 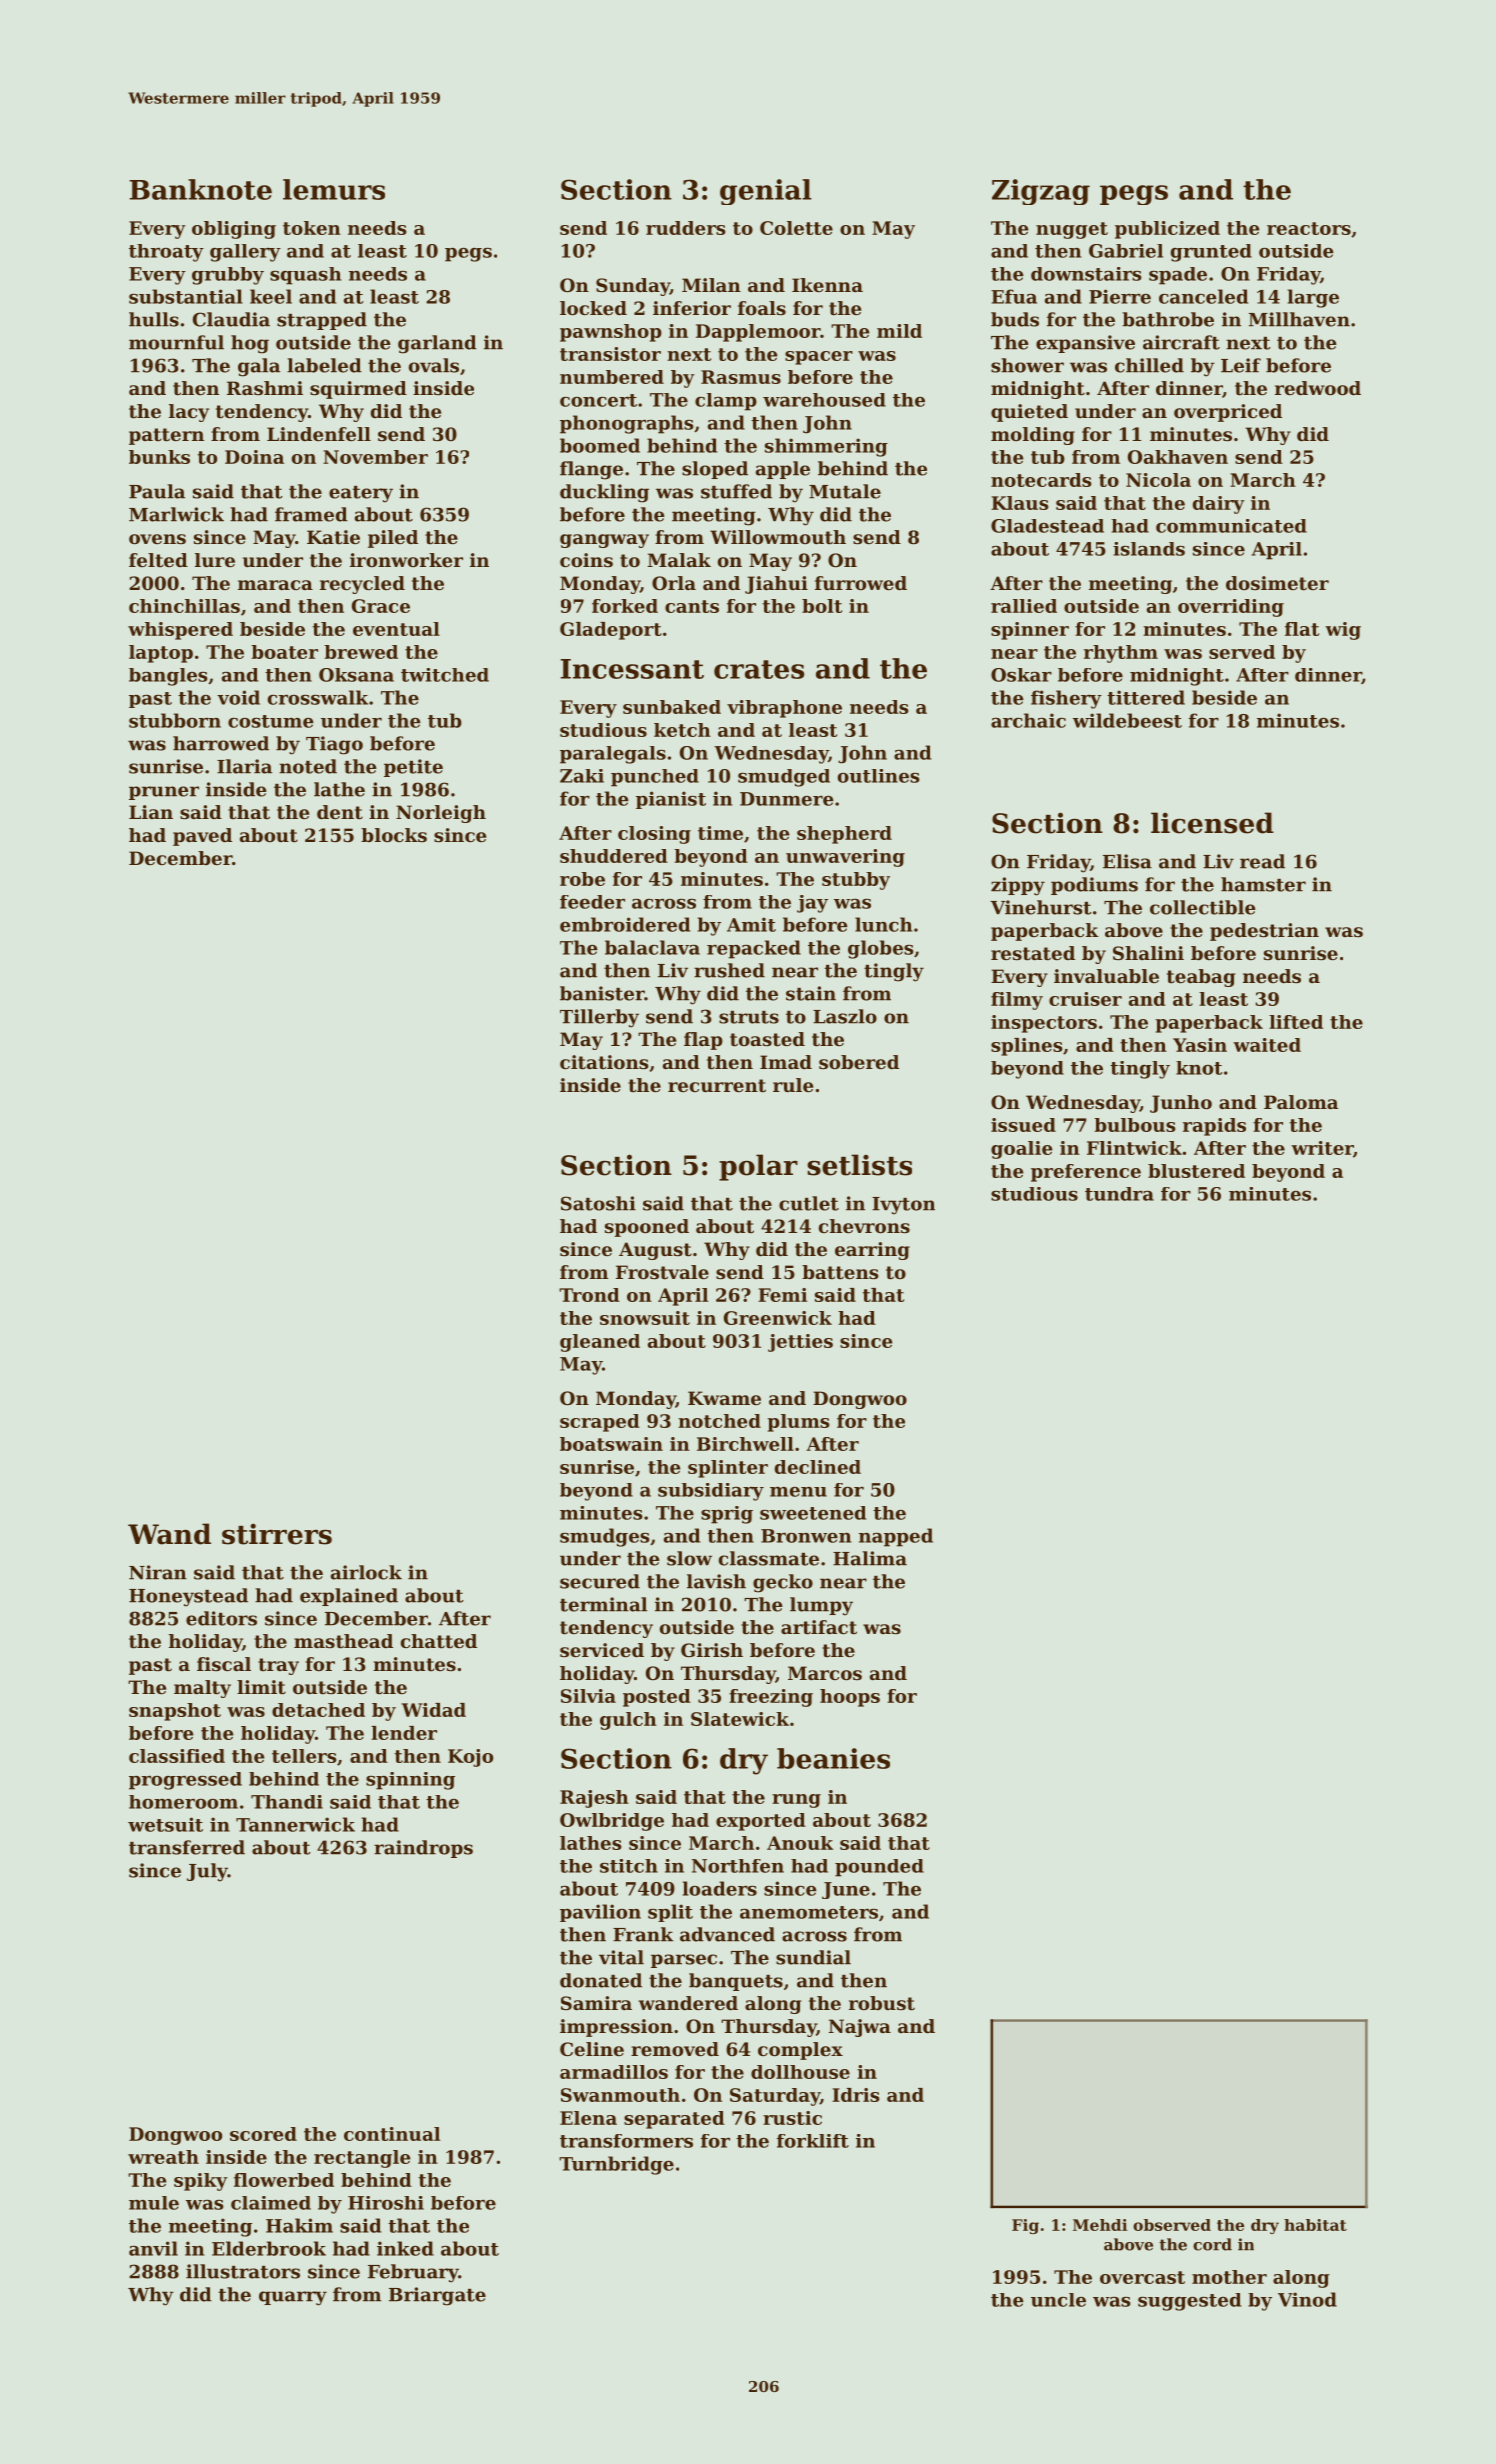 What do you see at coordinates (861, 583) in the screenshot?
I see `furrowed` at bounding box center [861, 583].
